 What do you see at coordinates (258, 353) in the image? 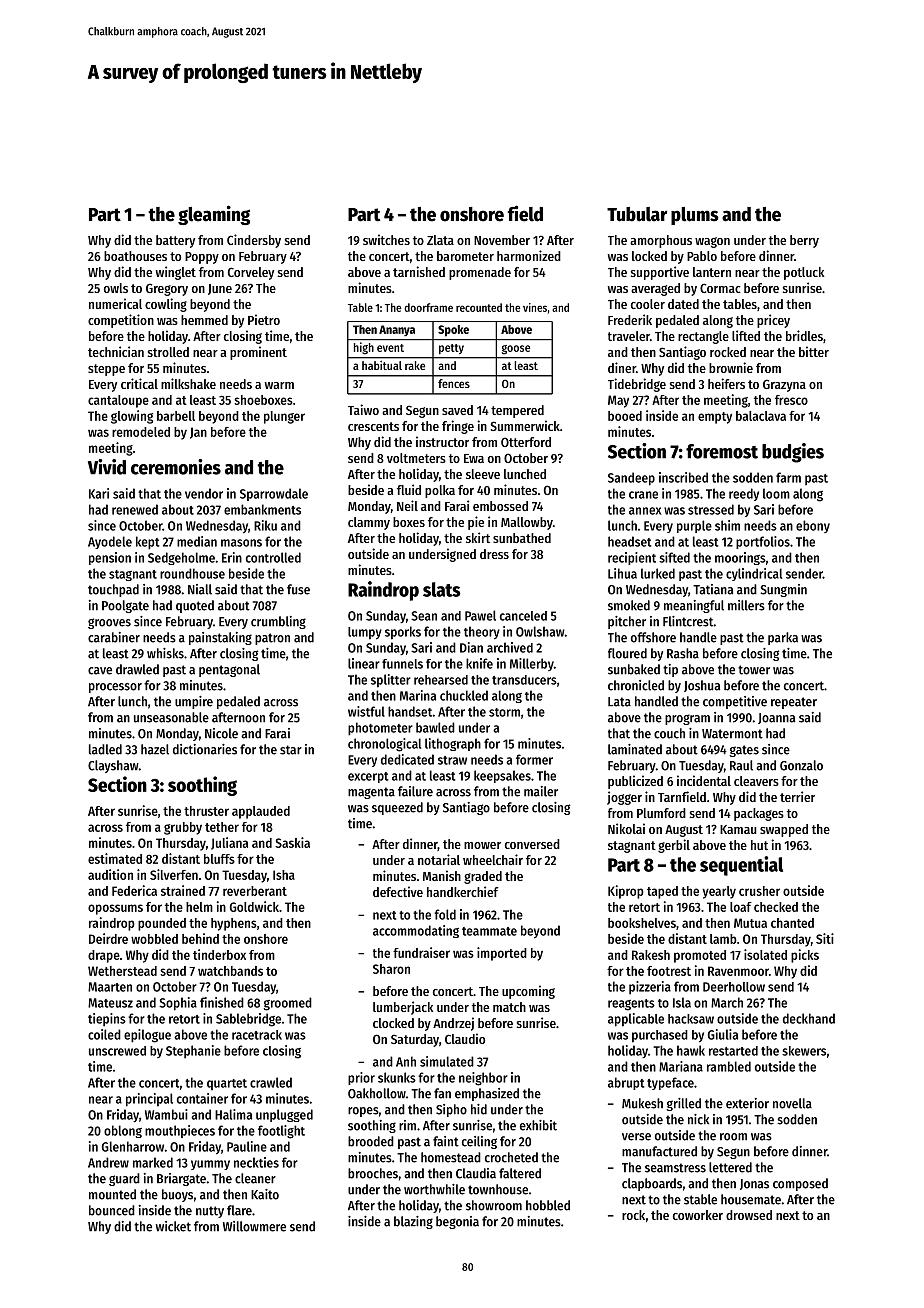
I see `prominent` at bounding box center [258, 353].
